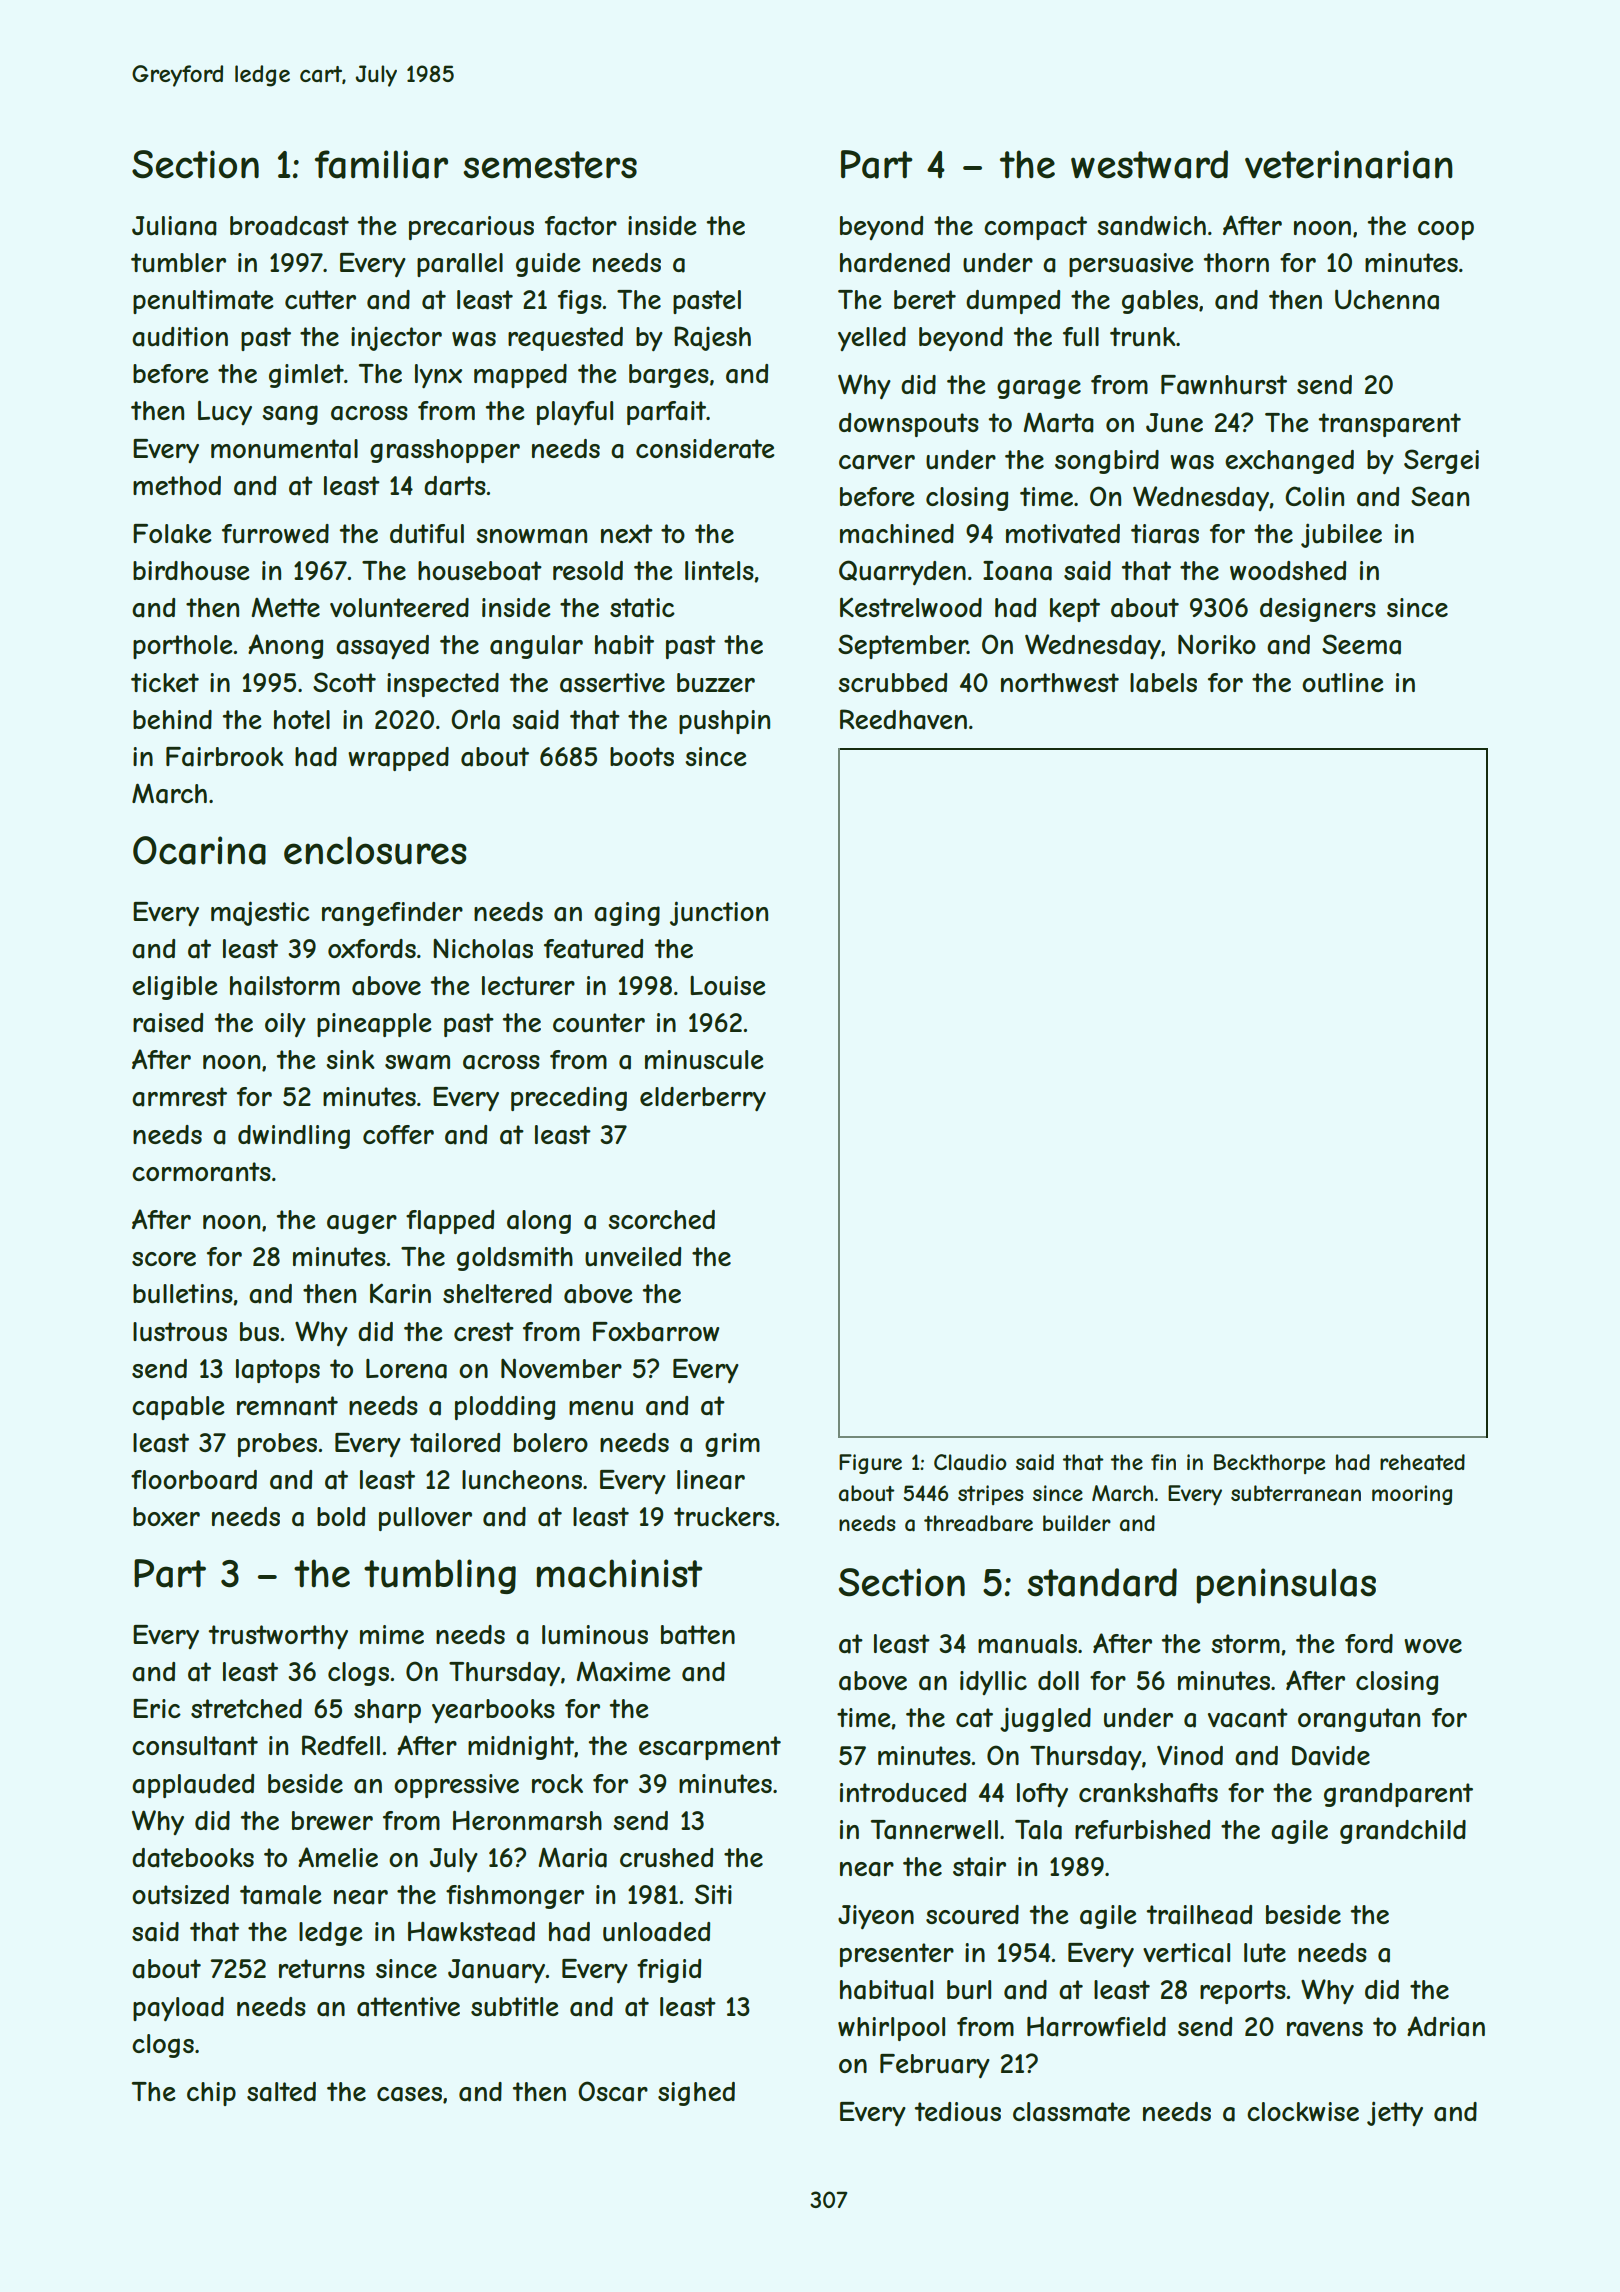  Describe the element at coordinates (1163, 683) in the screenshot. I see `labels` at that location.
